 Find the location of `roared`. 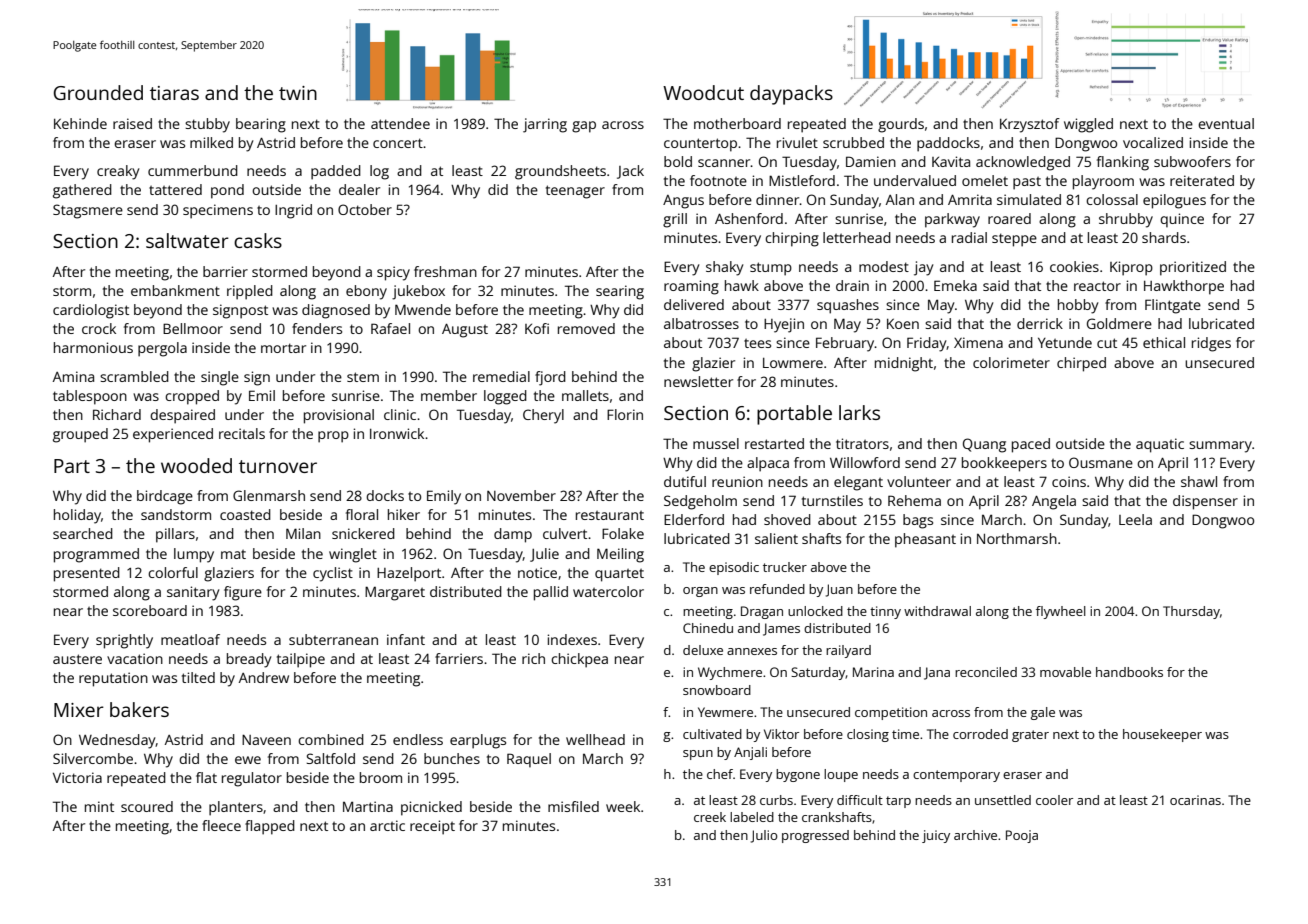

roared is located at coordinates (1009, 218).
